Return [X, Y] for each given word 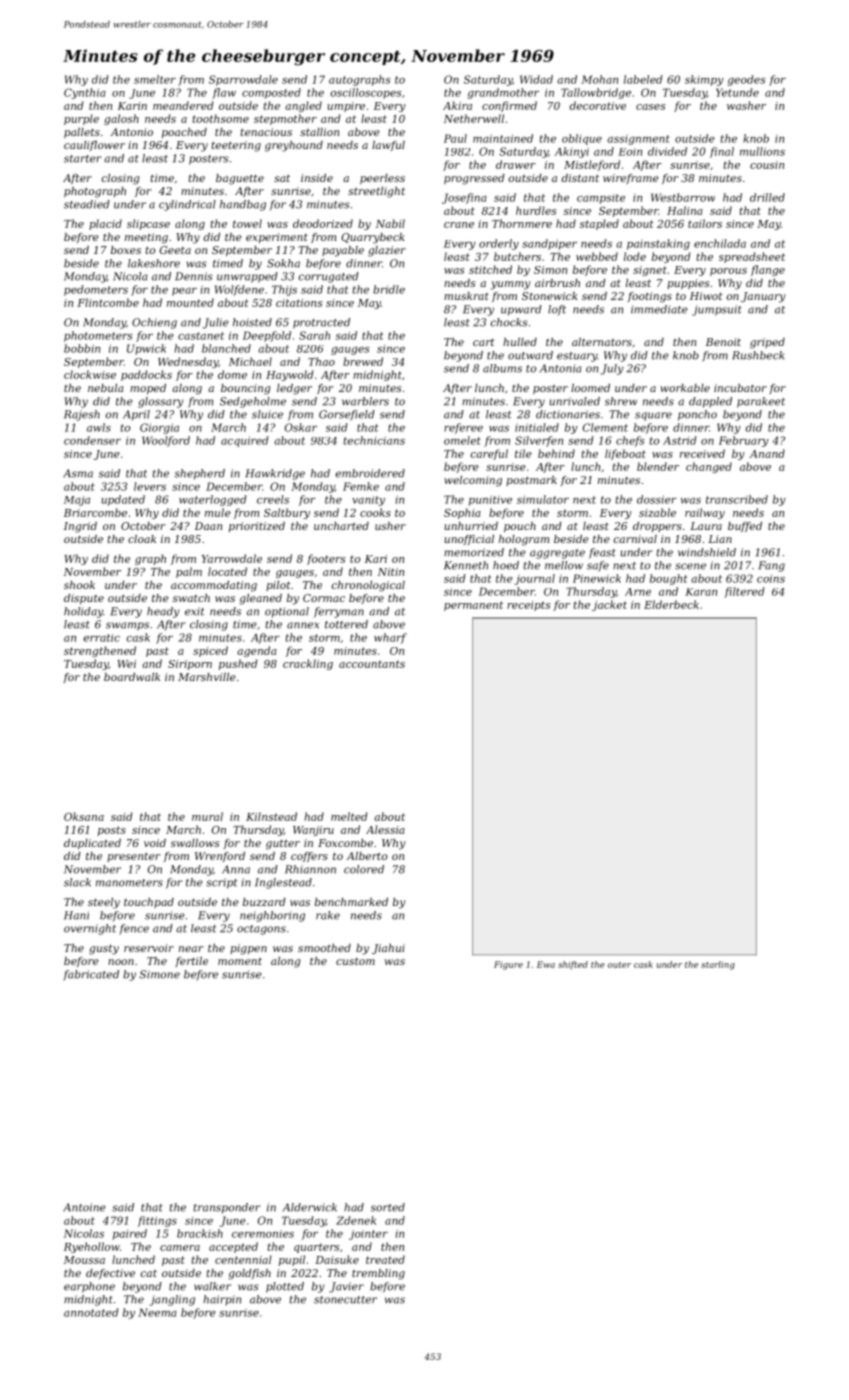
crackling [308, 664]
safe [598, 566]
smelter [155, 79]
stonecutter [345, 1300]
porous [728, 272]
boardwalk [132, 677]
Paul [455, 138]
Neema [157, 1312]
